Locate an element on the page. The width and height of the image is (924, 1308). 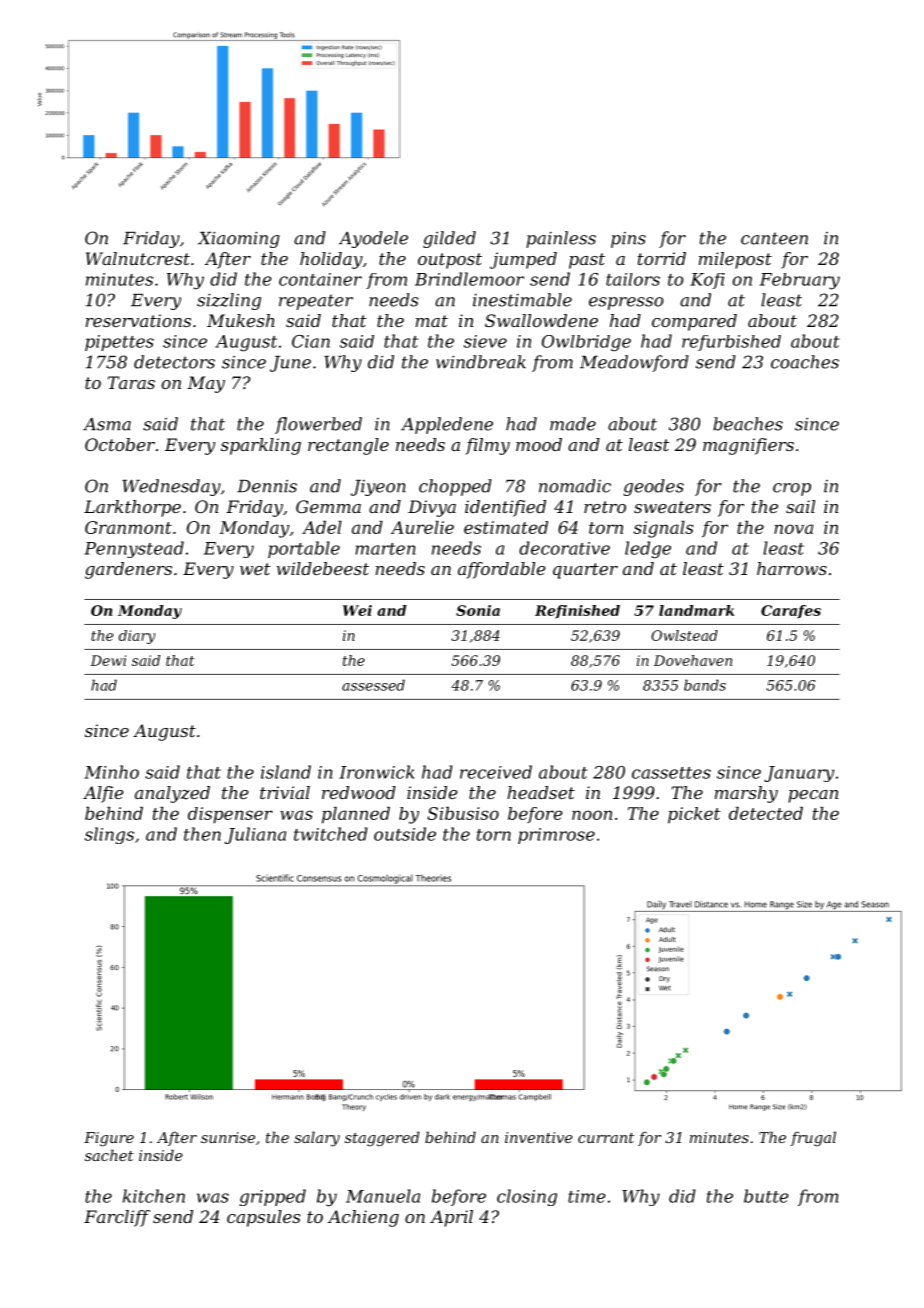
time is located at coordinates (587, 1196).
